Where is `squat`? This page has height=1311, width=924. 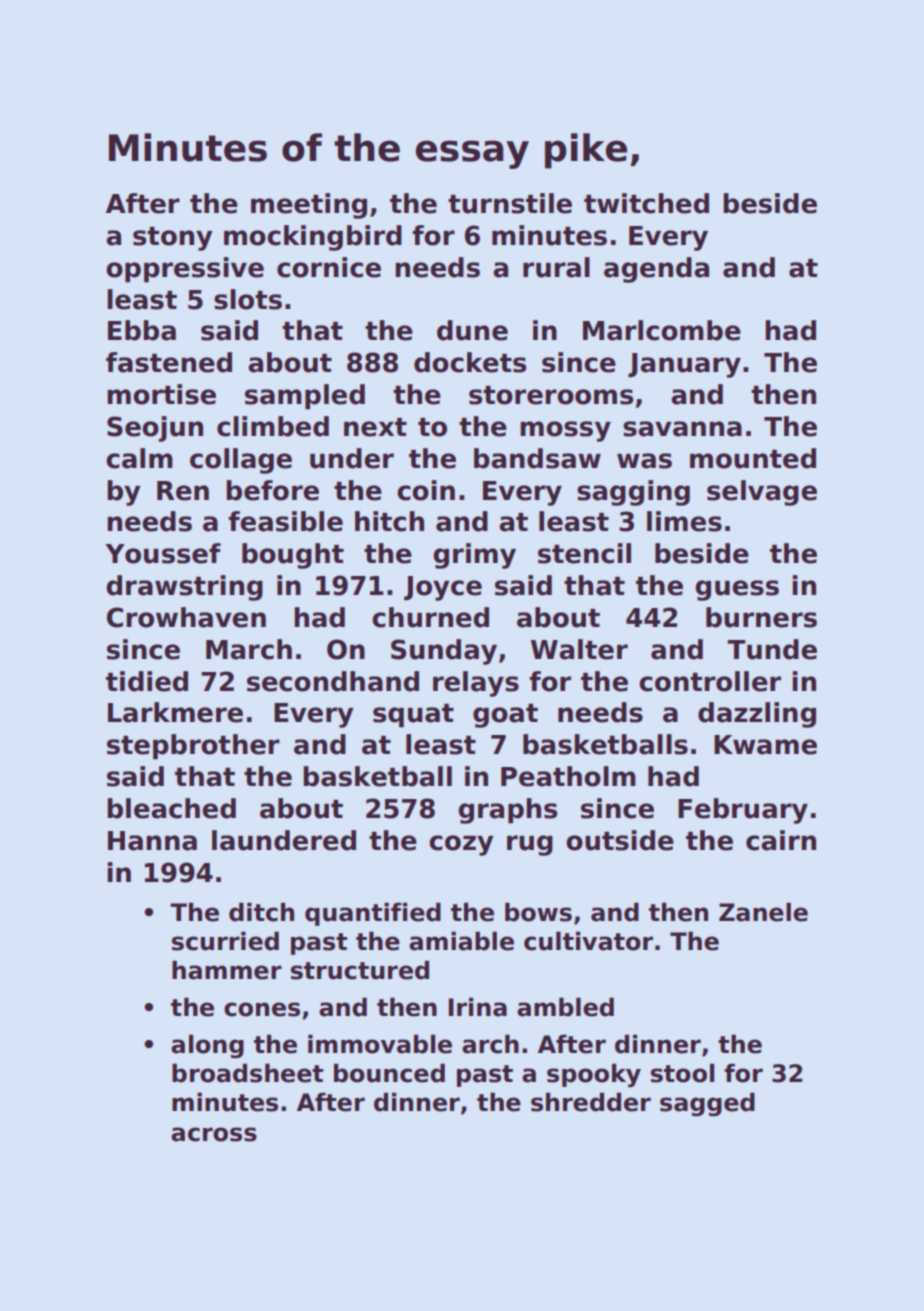
squat is located at coordinates (413, 716).
